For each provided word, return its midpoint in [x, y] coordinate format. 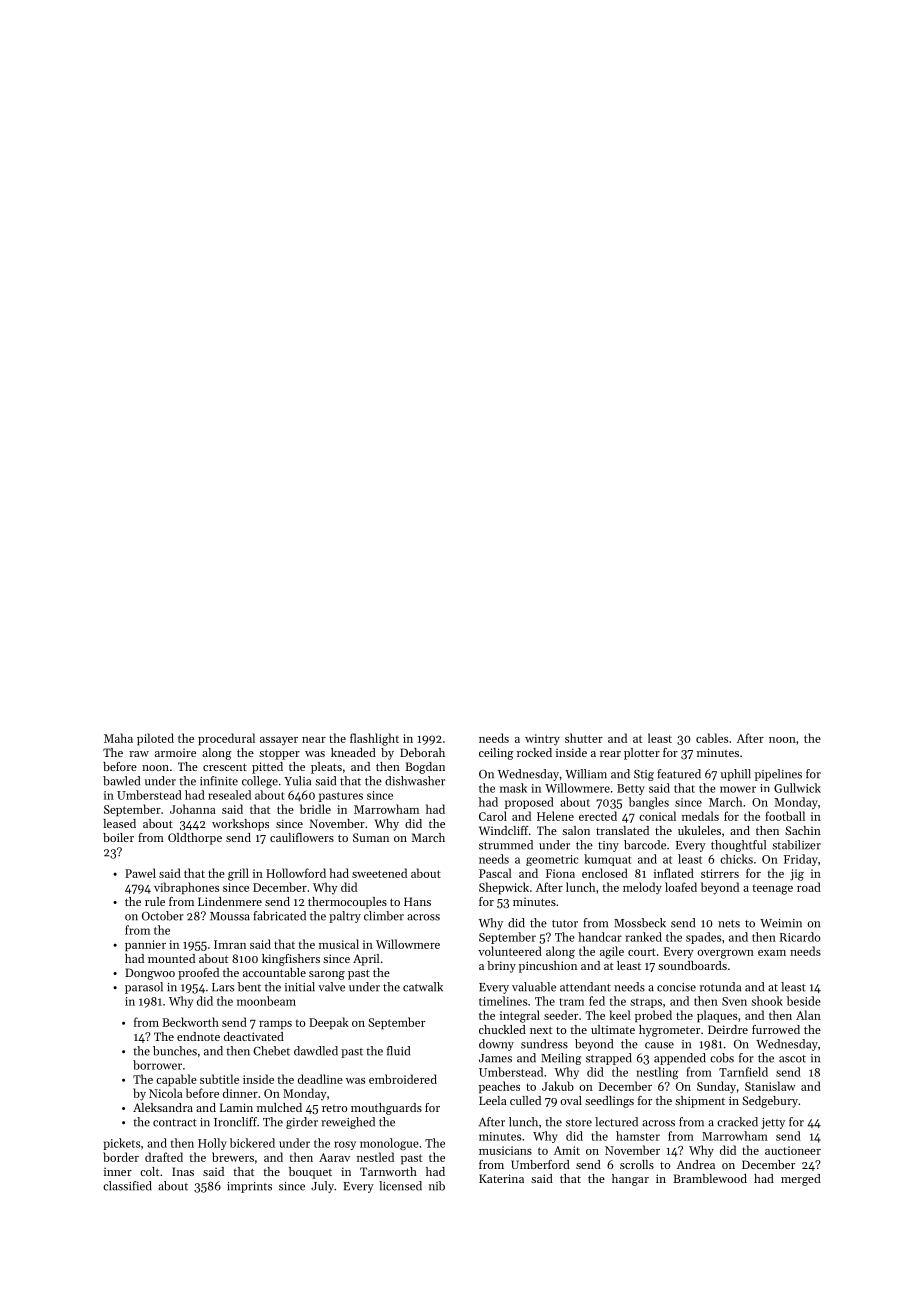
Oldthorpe [195, 839]
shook [767, 1001]
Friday [801, 860]
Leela [493, 1100]
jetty [773, 1123]
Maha [118, 738]
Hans [417, 901]
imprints [249, 1187]
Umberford [540, 1164]
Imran [230, 944]
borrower [157, 1065]
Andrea [696, 1164]
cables [712, 738]
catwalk [423, 987]
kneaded [353, 752]
